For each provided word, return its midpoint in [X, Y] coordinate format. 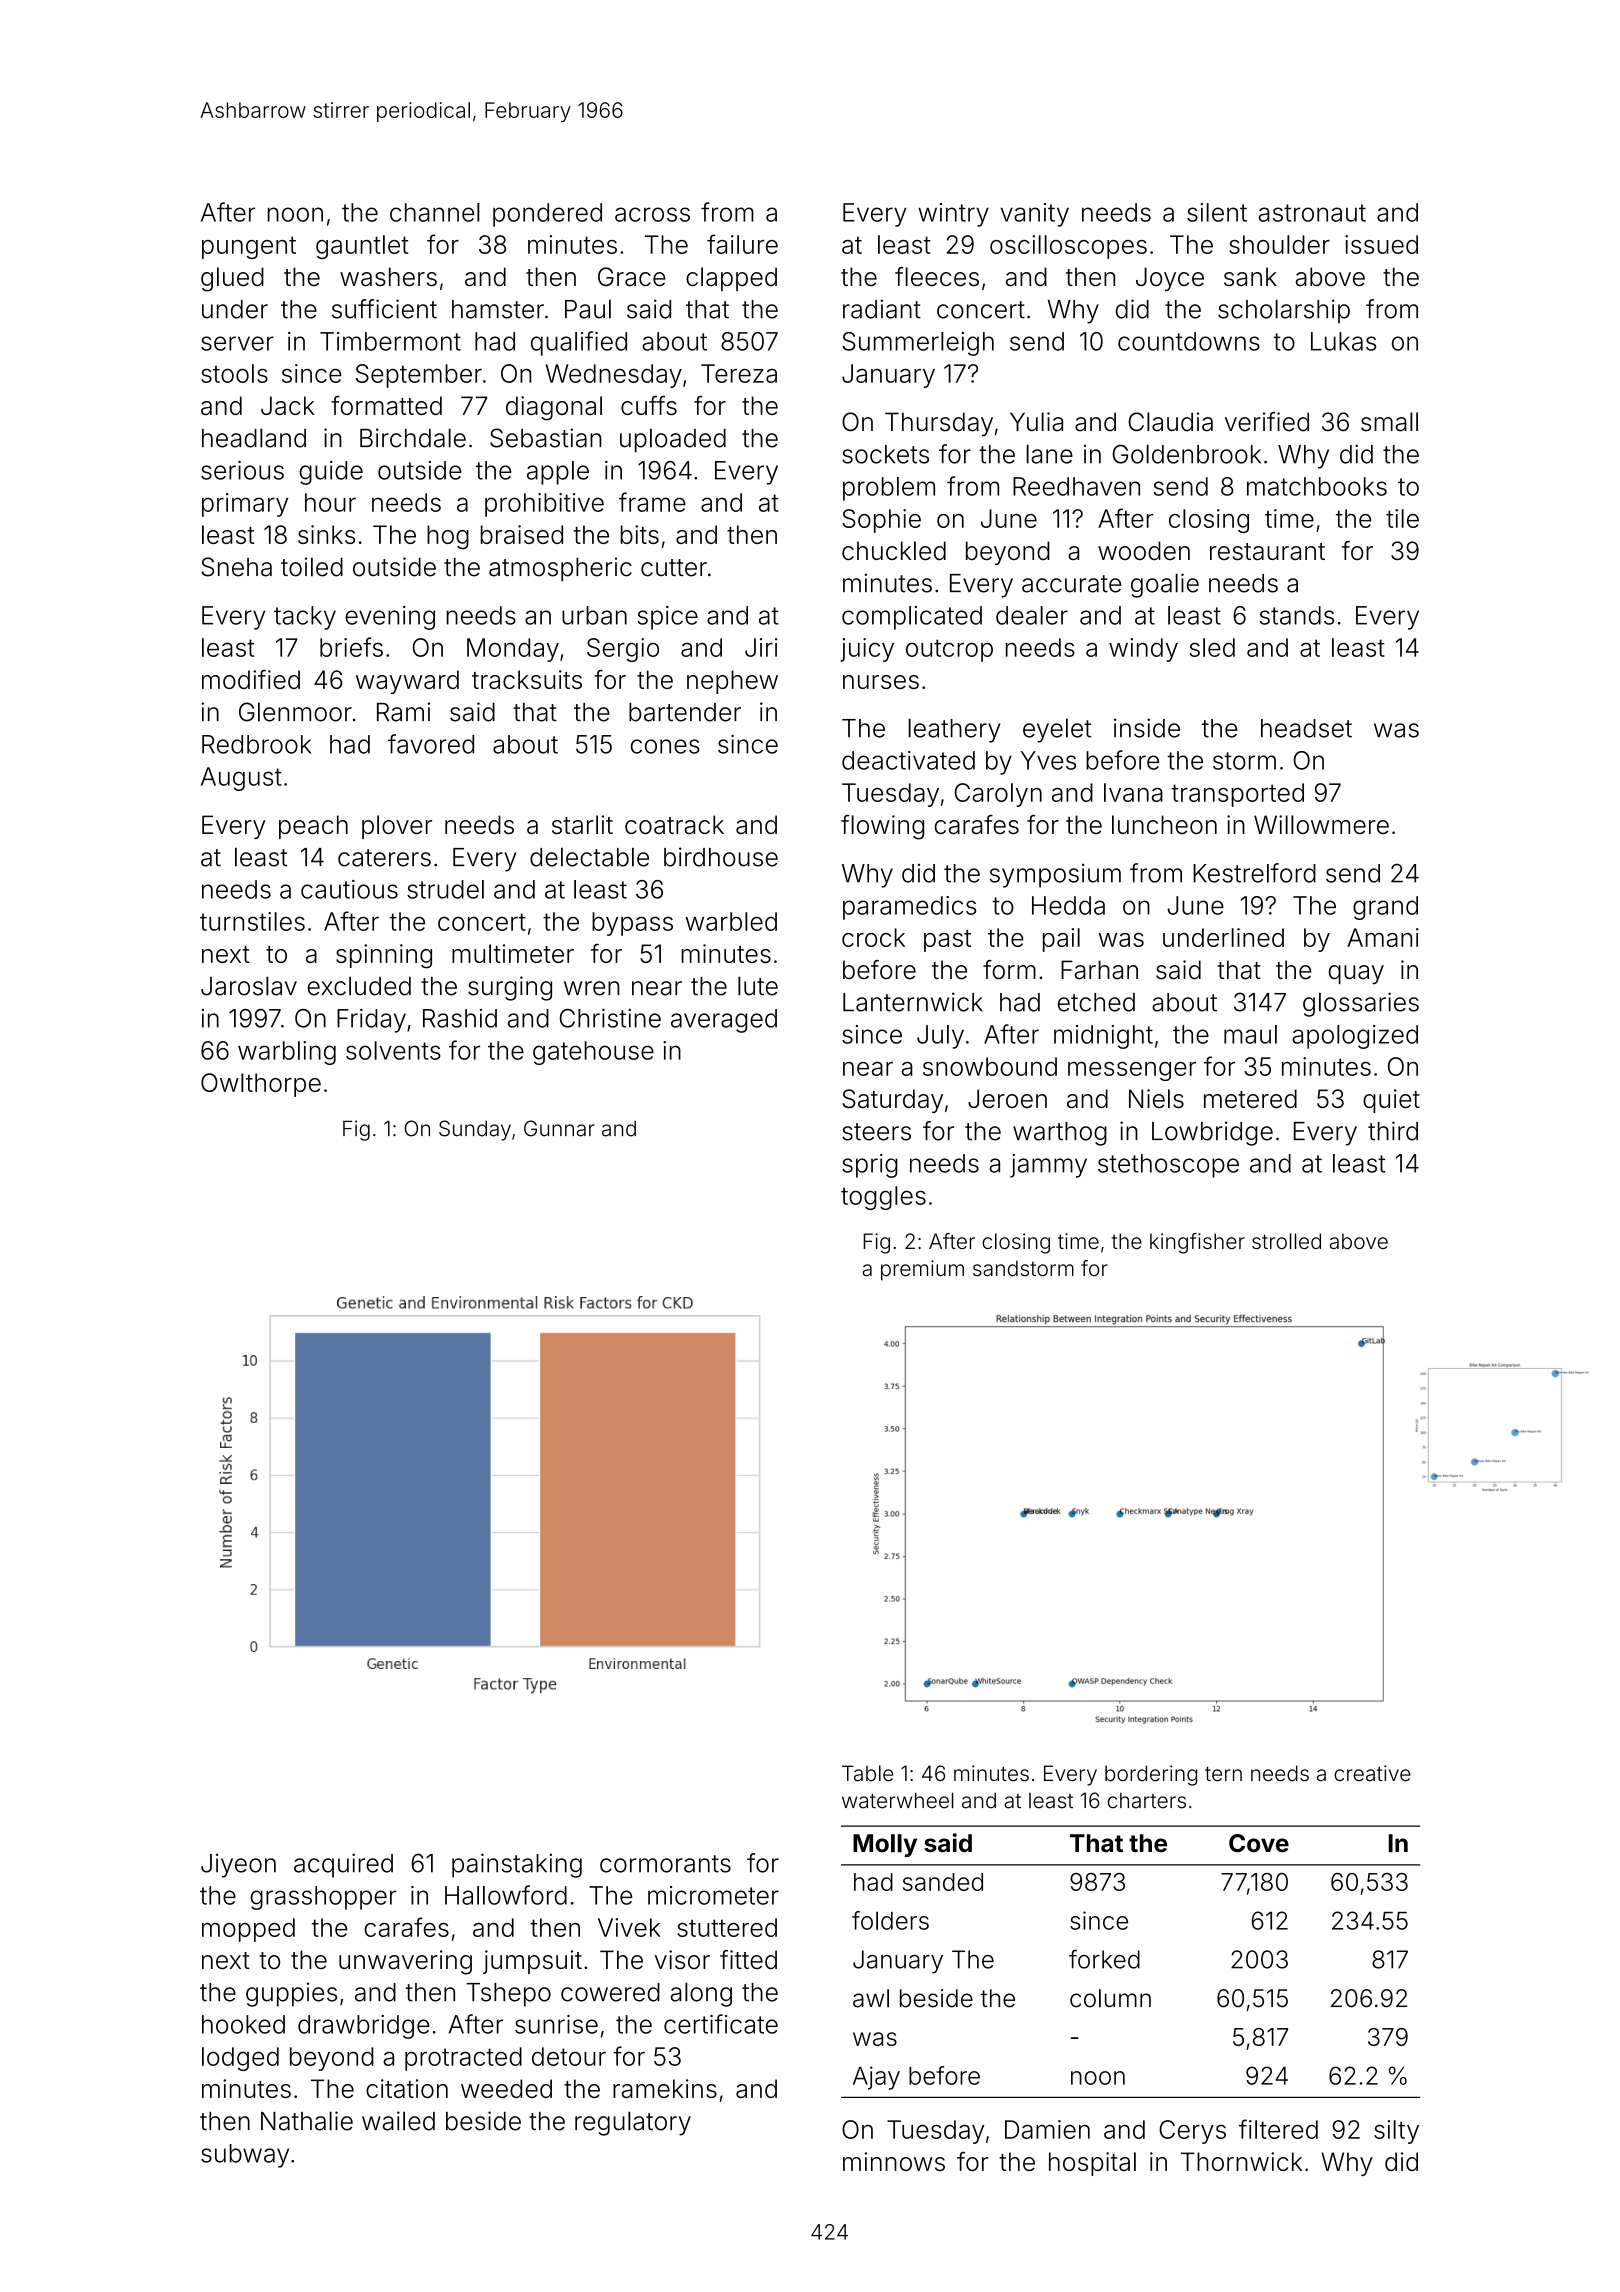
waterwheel [898, 1800]
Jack [288, 405]
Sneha [236, 567]
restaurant [1267, 552]
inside [1147, 728]
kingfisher [1197, 1243]
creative [1372, 1773]
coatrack [674, 824]
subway [245, 2156]
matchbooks [1317, 486]
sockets [885, 454]
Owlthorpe [261, 1085]
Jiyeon [238, 1865]
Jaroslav [249, 986]
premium [922, 1270]
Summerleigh [918, 344]
